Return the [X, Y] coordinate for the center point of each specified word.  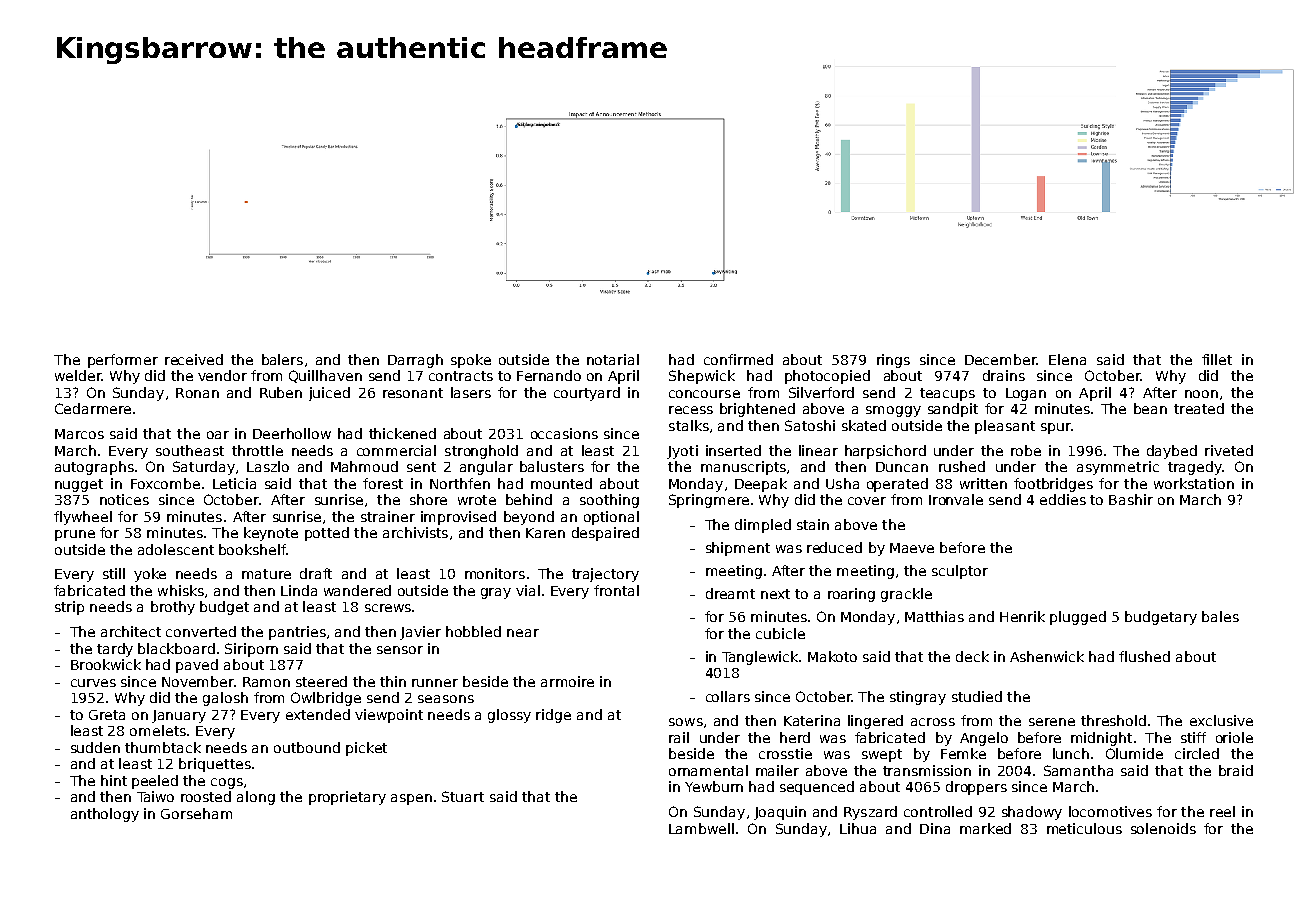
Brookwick [106, 664]
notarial [613, 359]
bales [1220, 616]
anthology [105, 815]
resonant [413, 393]
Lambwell [701, 828]
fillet [1217, 359]
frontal [616, 590]
